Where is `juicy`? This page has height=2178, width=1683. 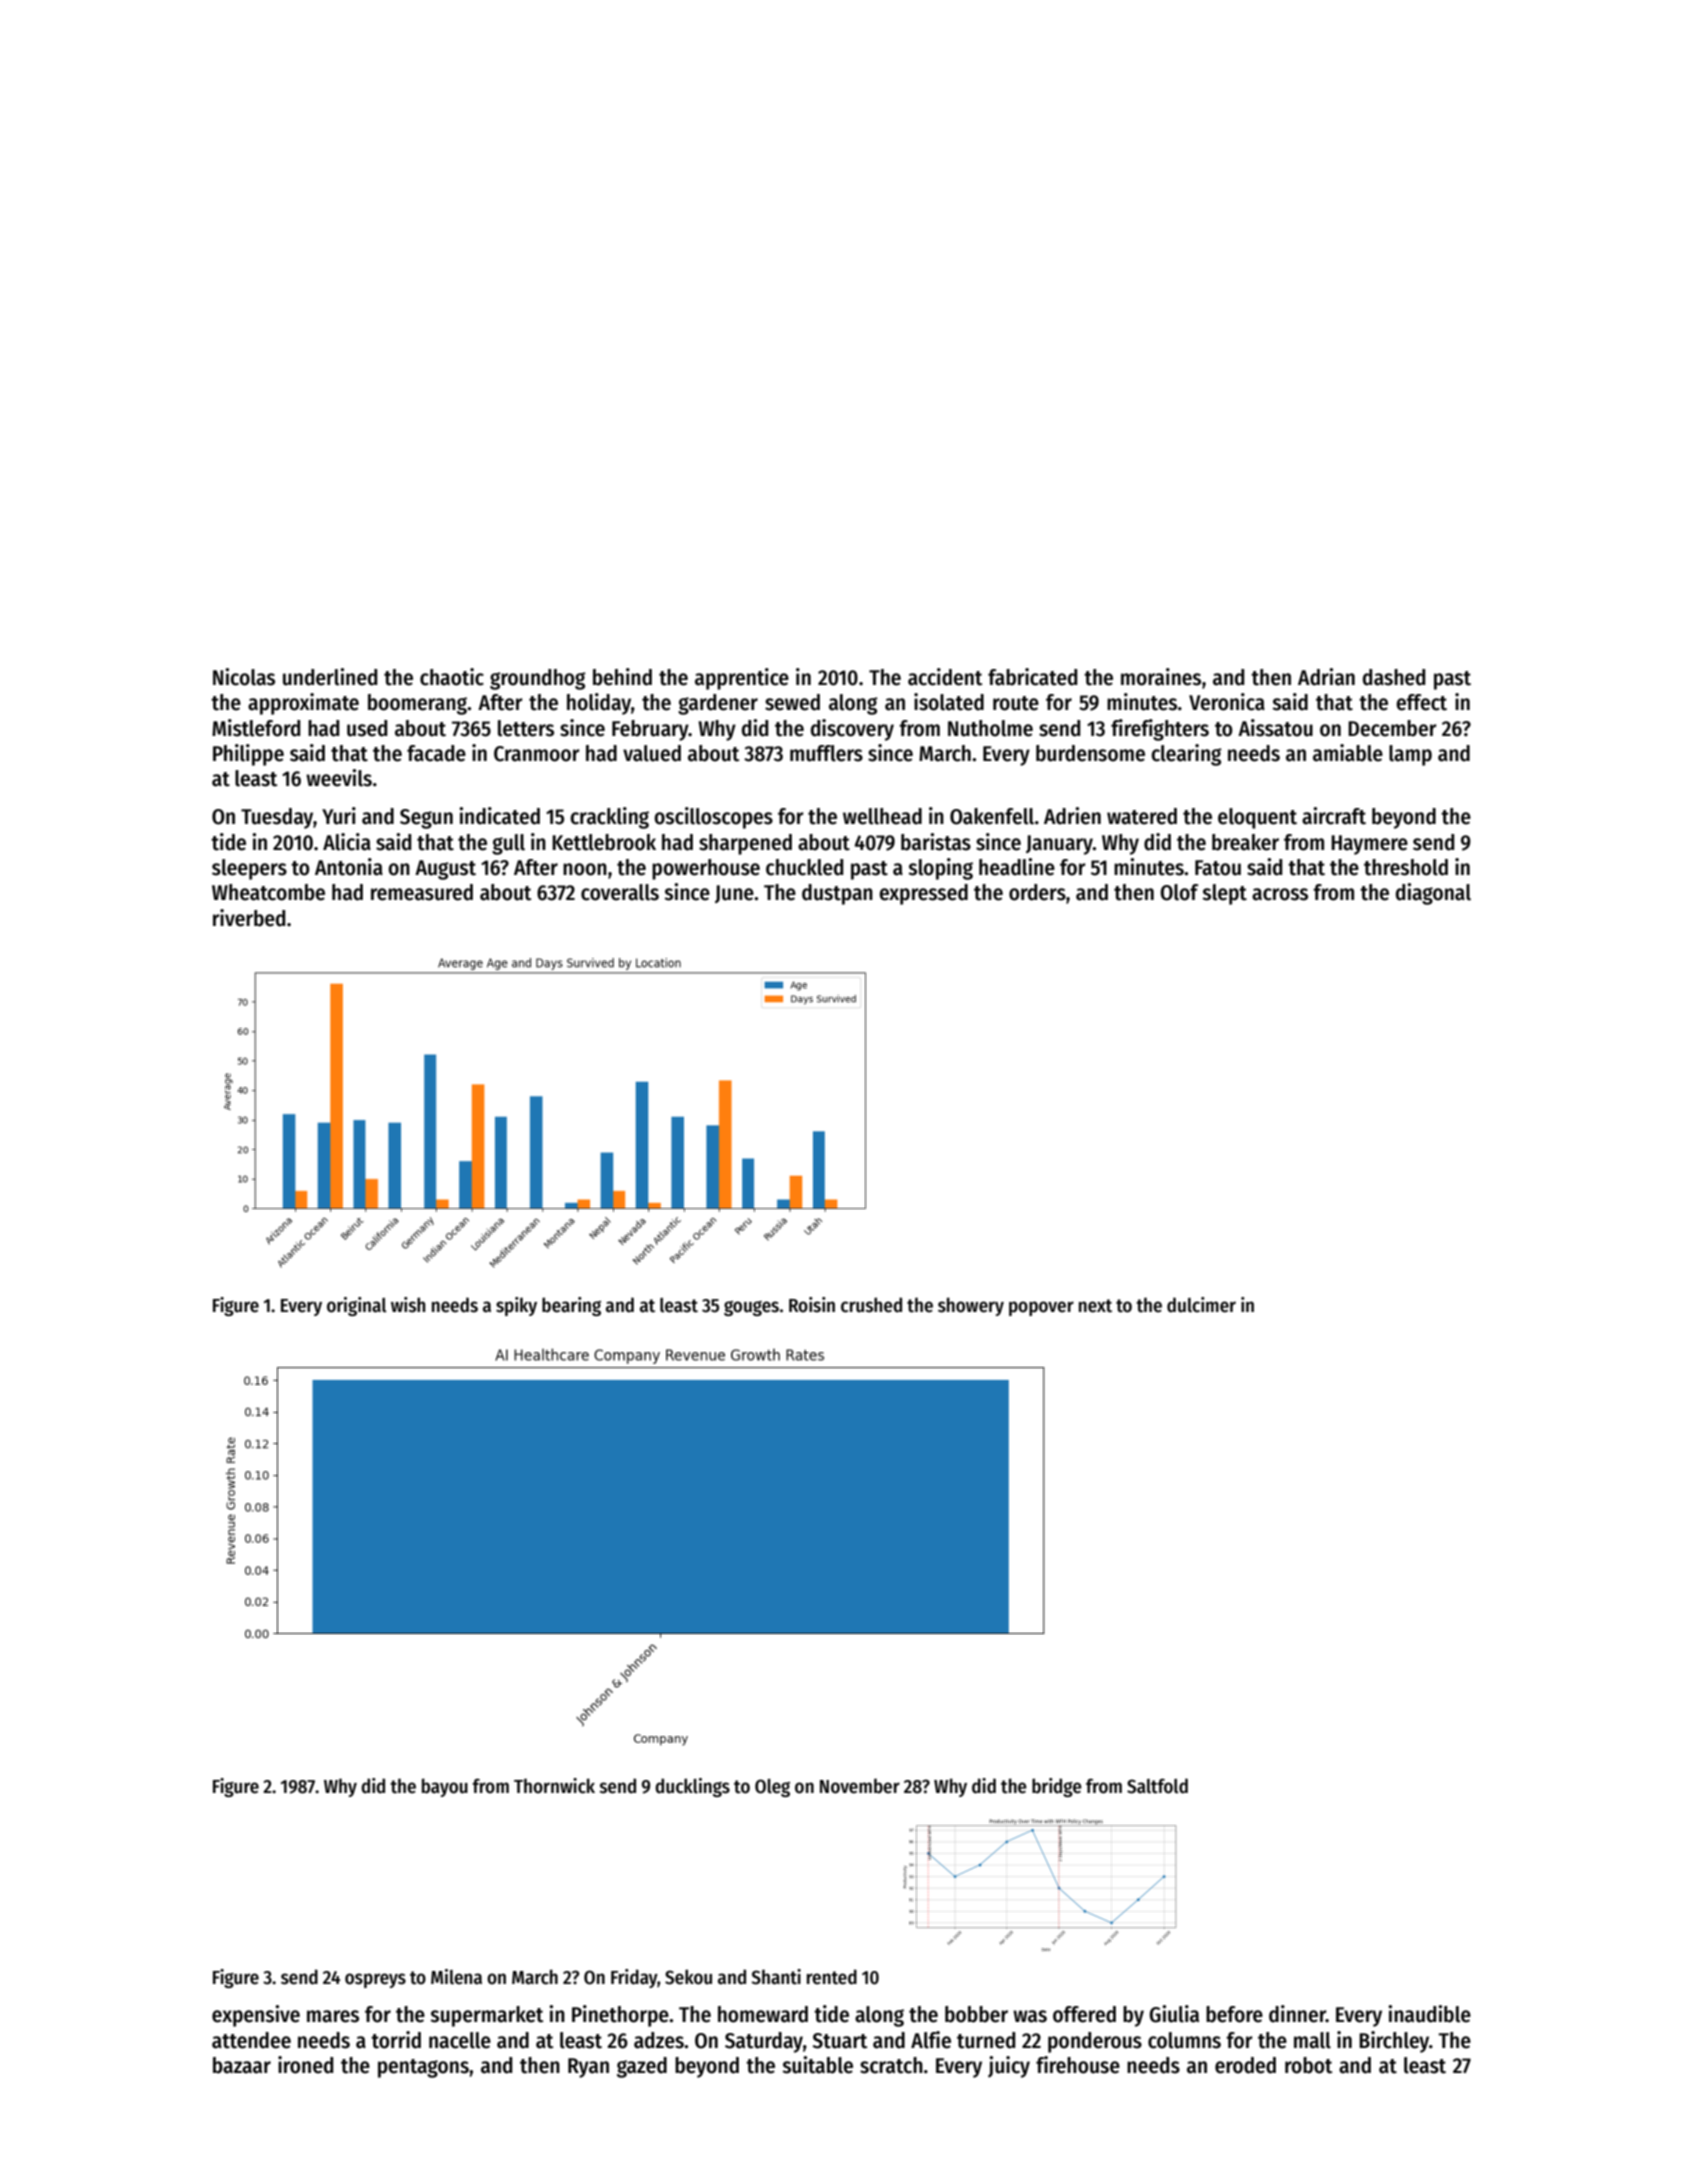 juicy is located at coordinates (1009, 2067).
